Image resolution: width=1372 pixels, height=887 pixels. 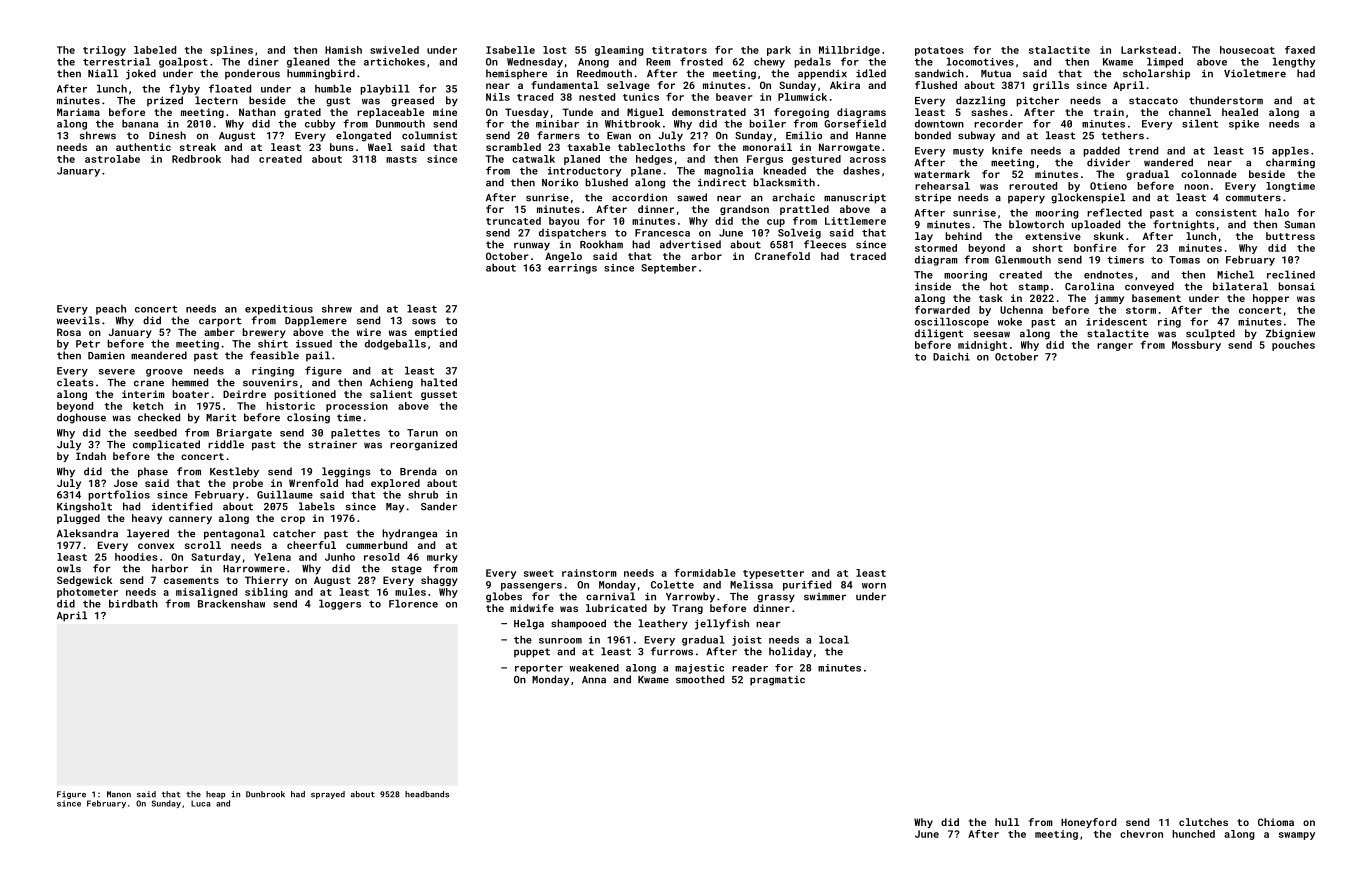 I want to click on expeditious, so click(x=279, y=309).
